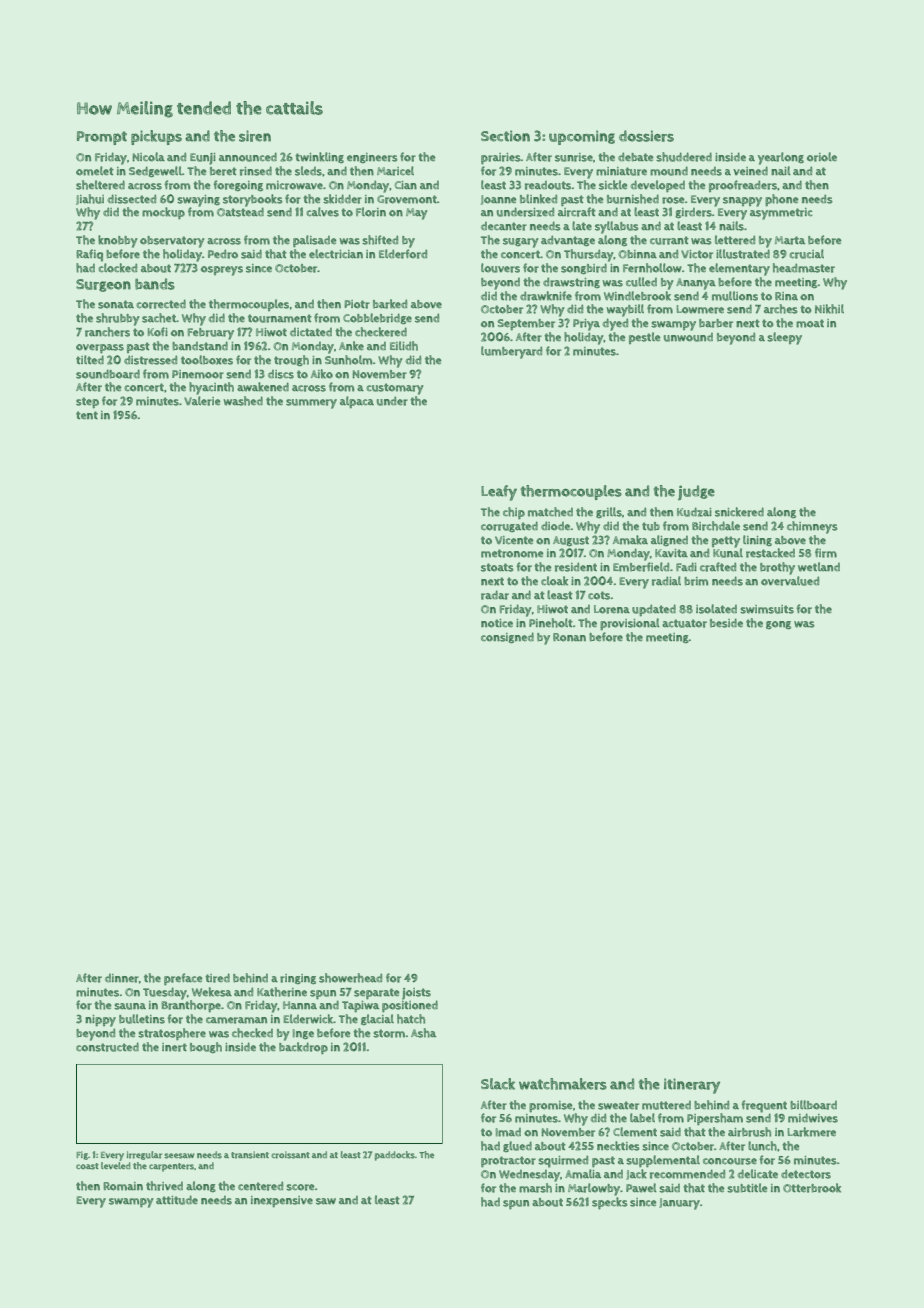 This screenshot has width=924, height=1308. What do you see at coordinates (696, 581) in the screenshot?
I see `brim` at bounding box center [696, 581].
